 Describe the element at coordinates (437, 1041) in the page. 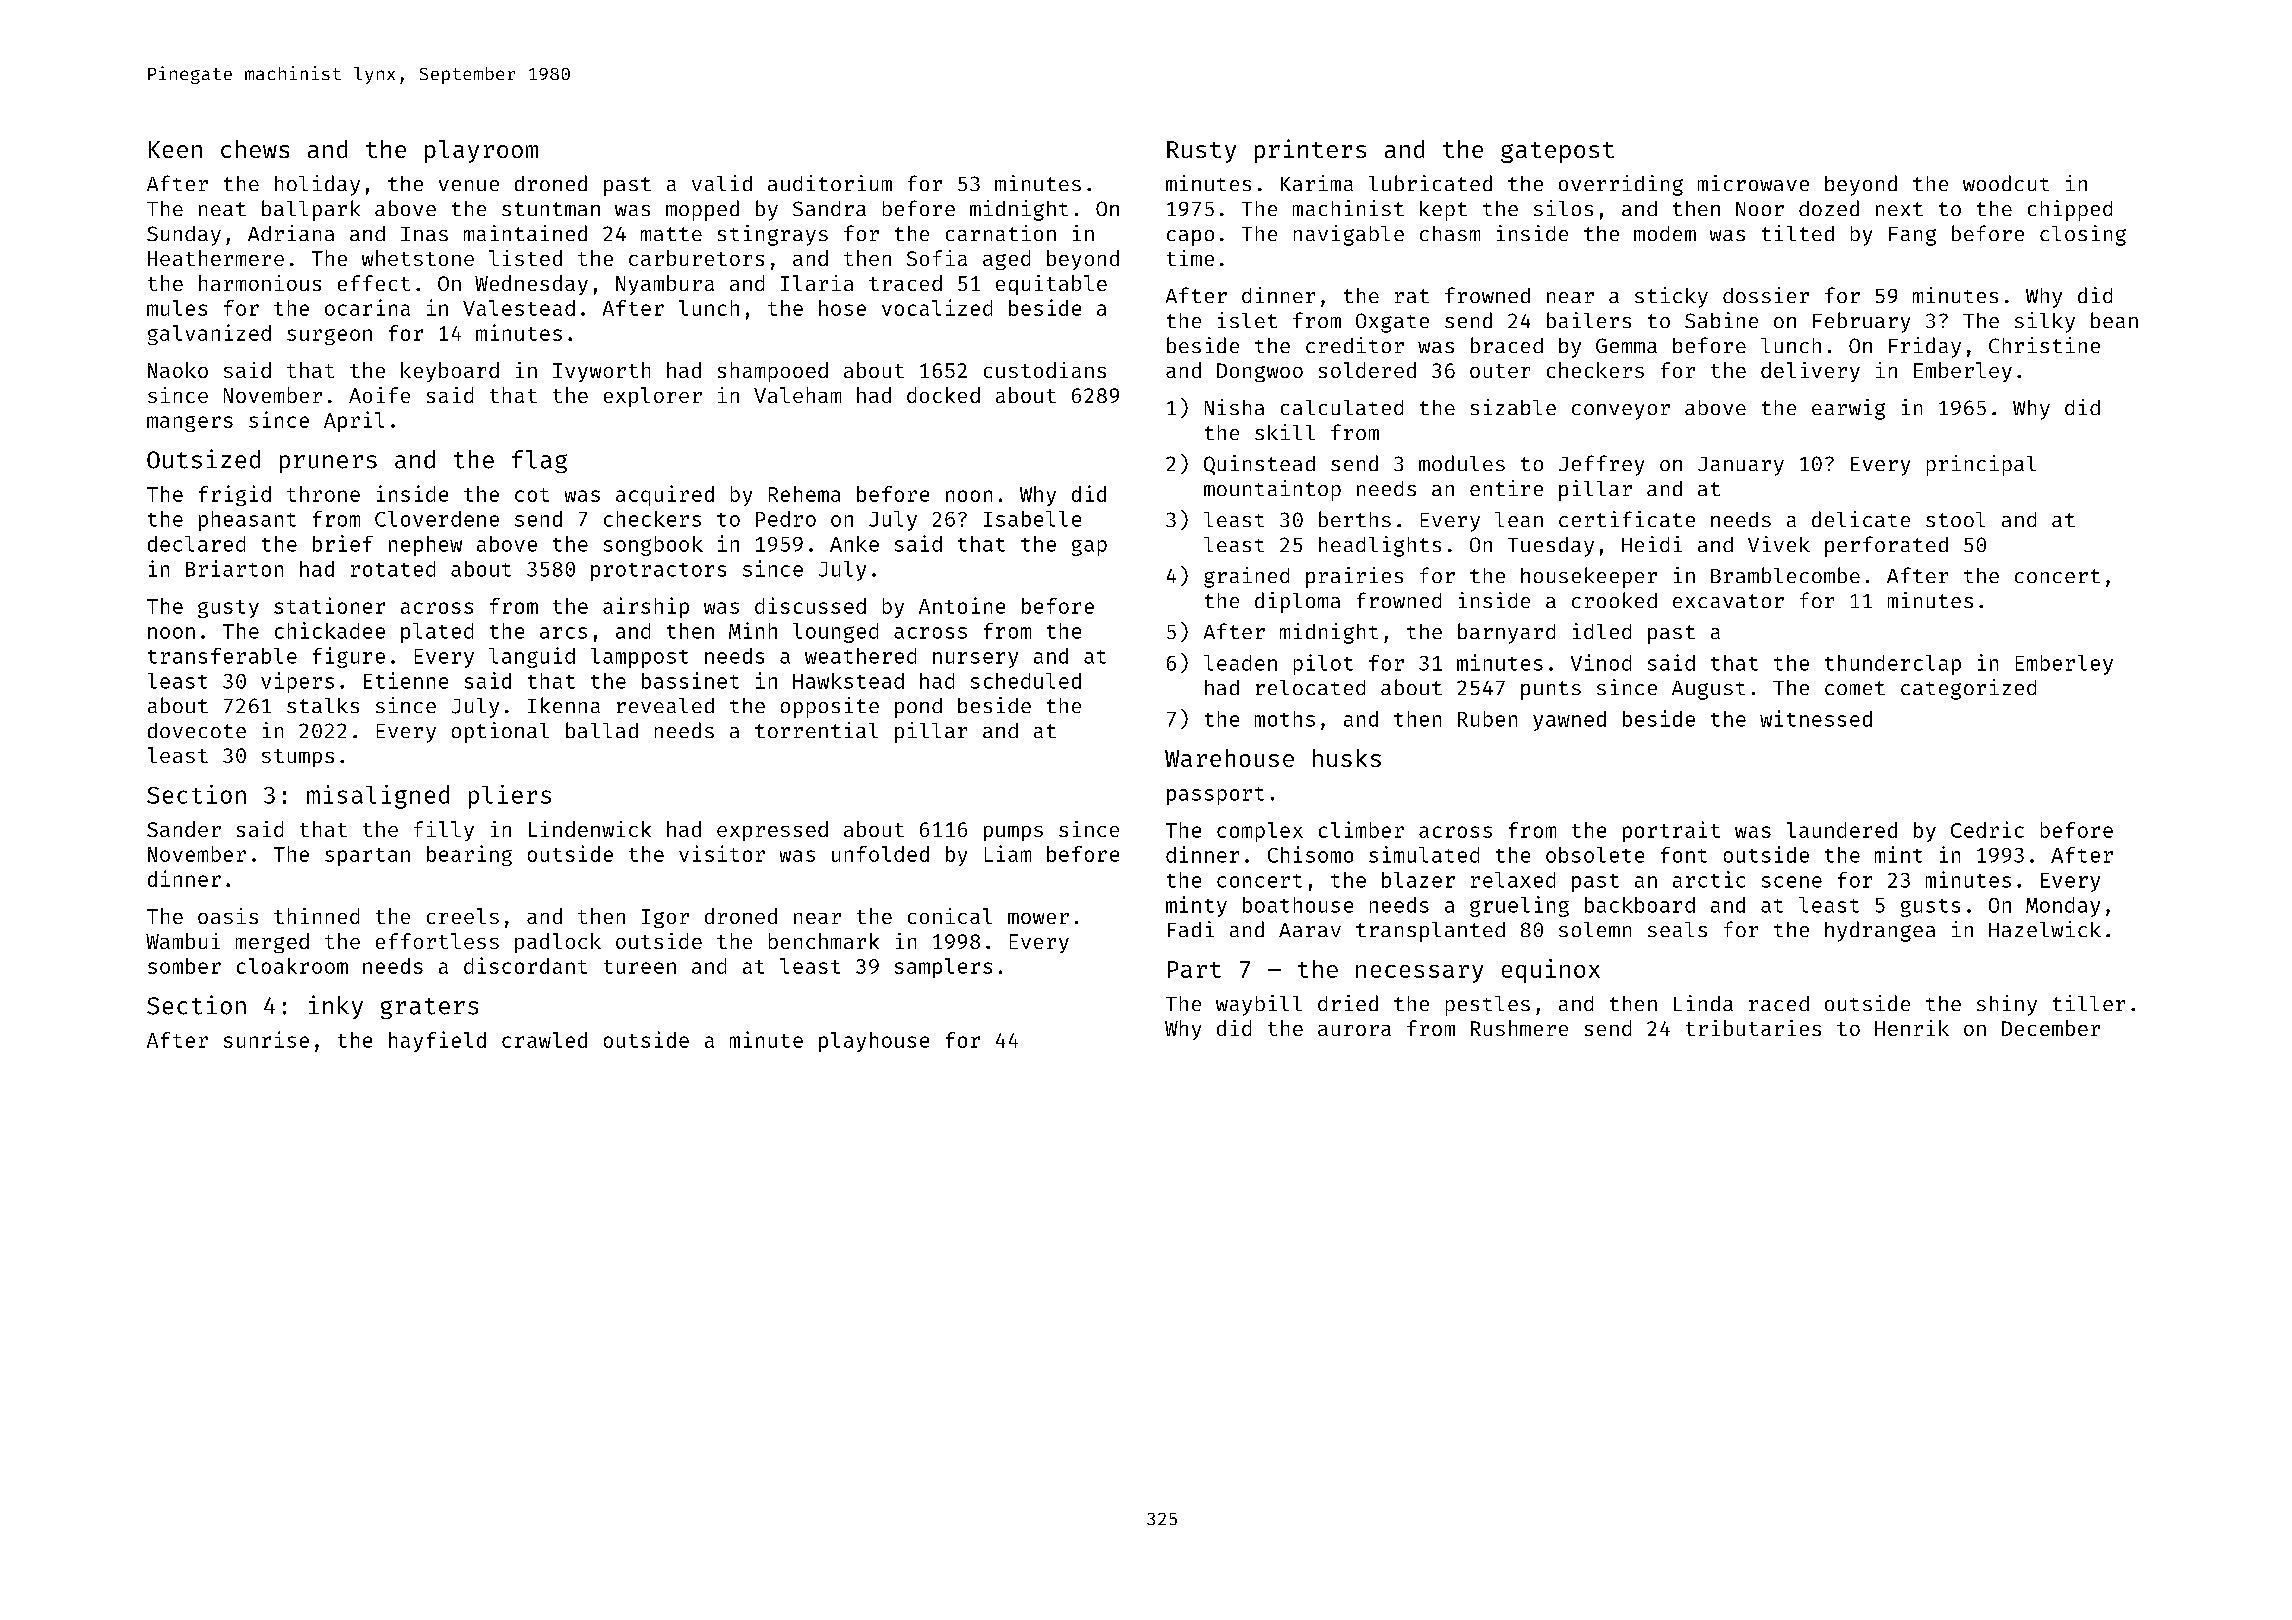

I see `hayfield` at that location.
